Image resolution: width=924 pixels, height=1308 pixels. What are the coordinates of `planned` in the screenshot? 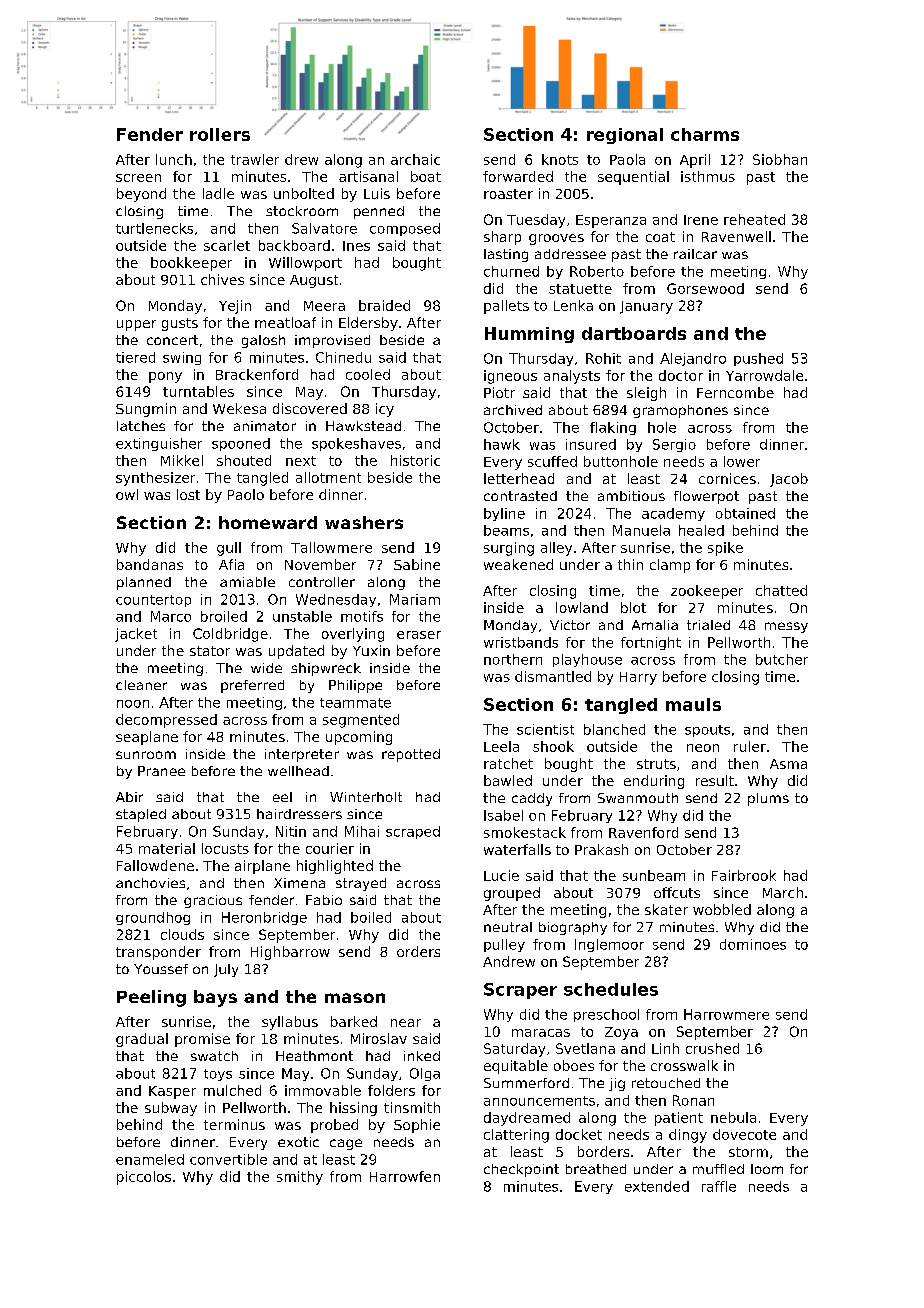 It's located at (144, 583).
